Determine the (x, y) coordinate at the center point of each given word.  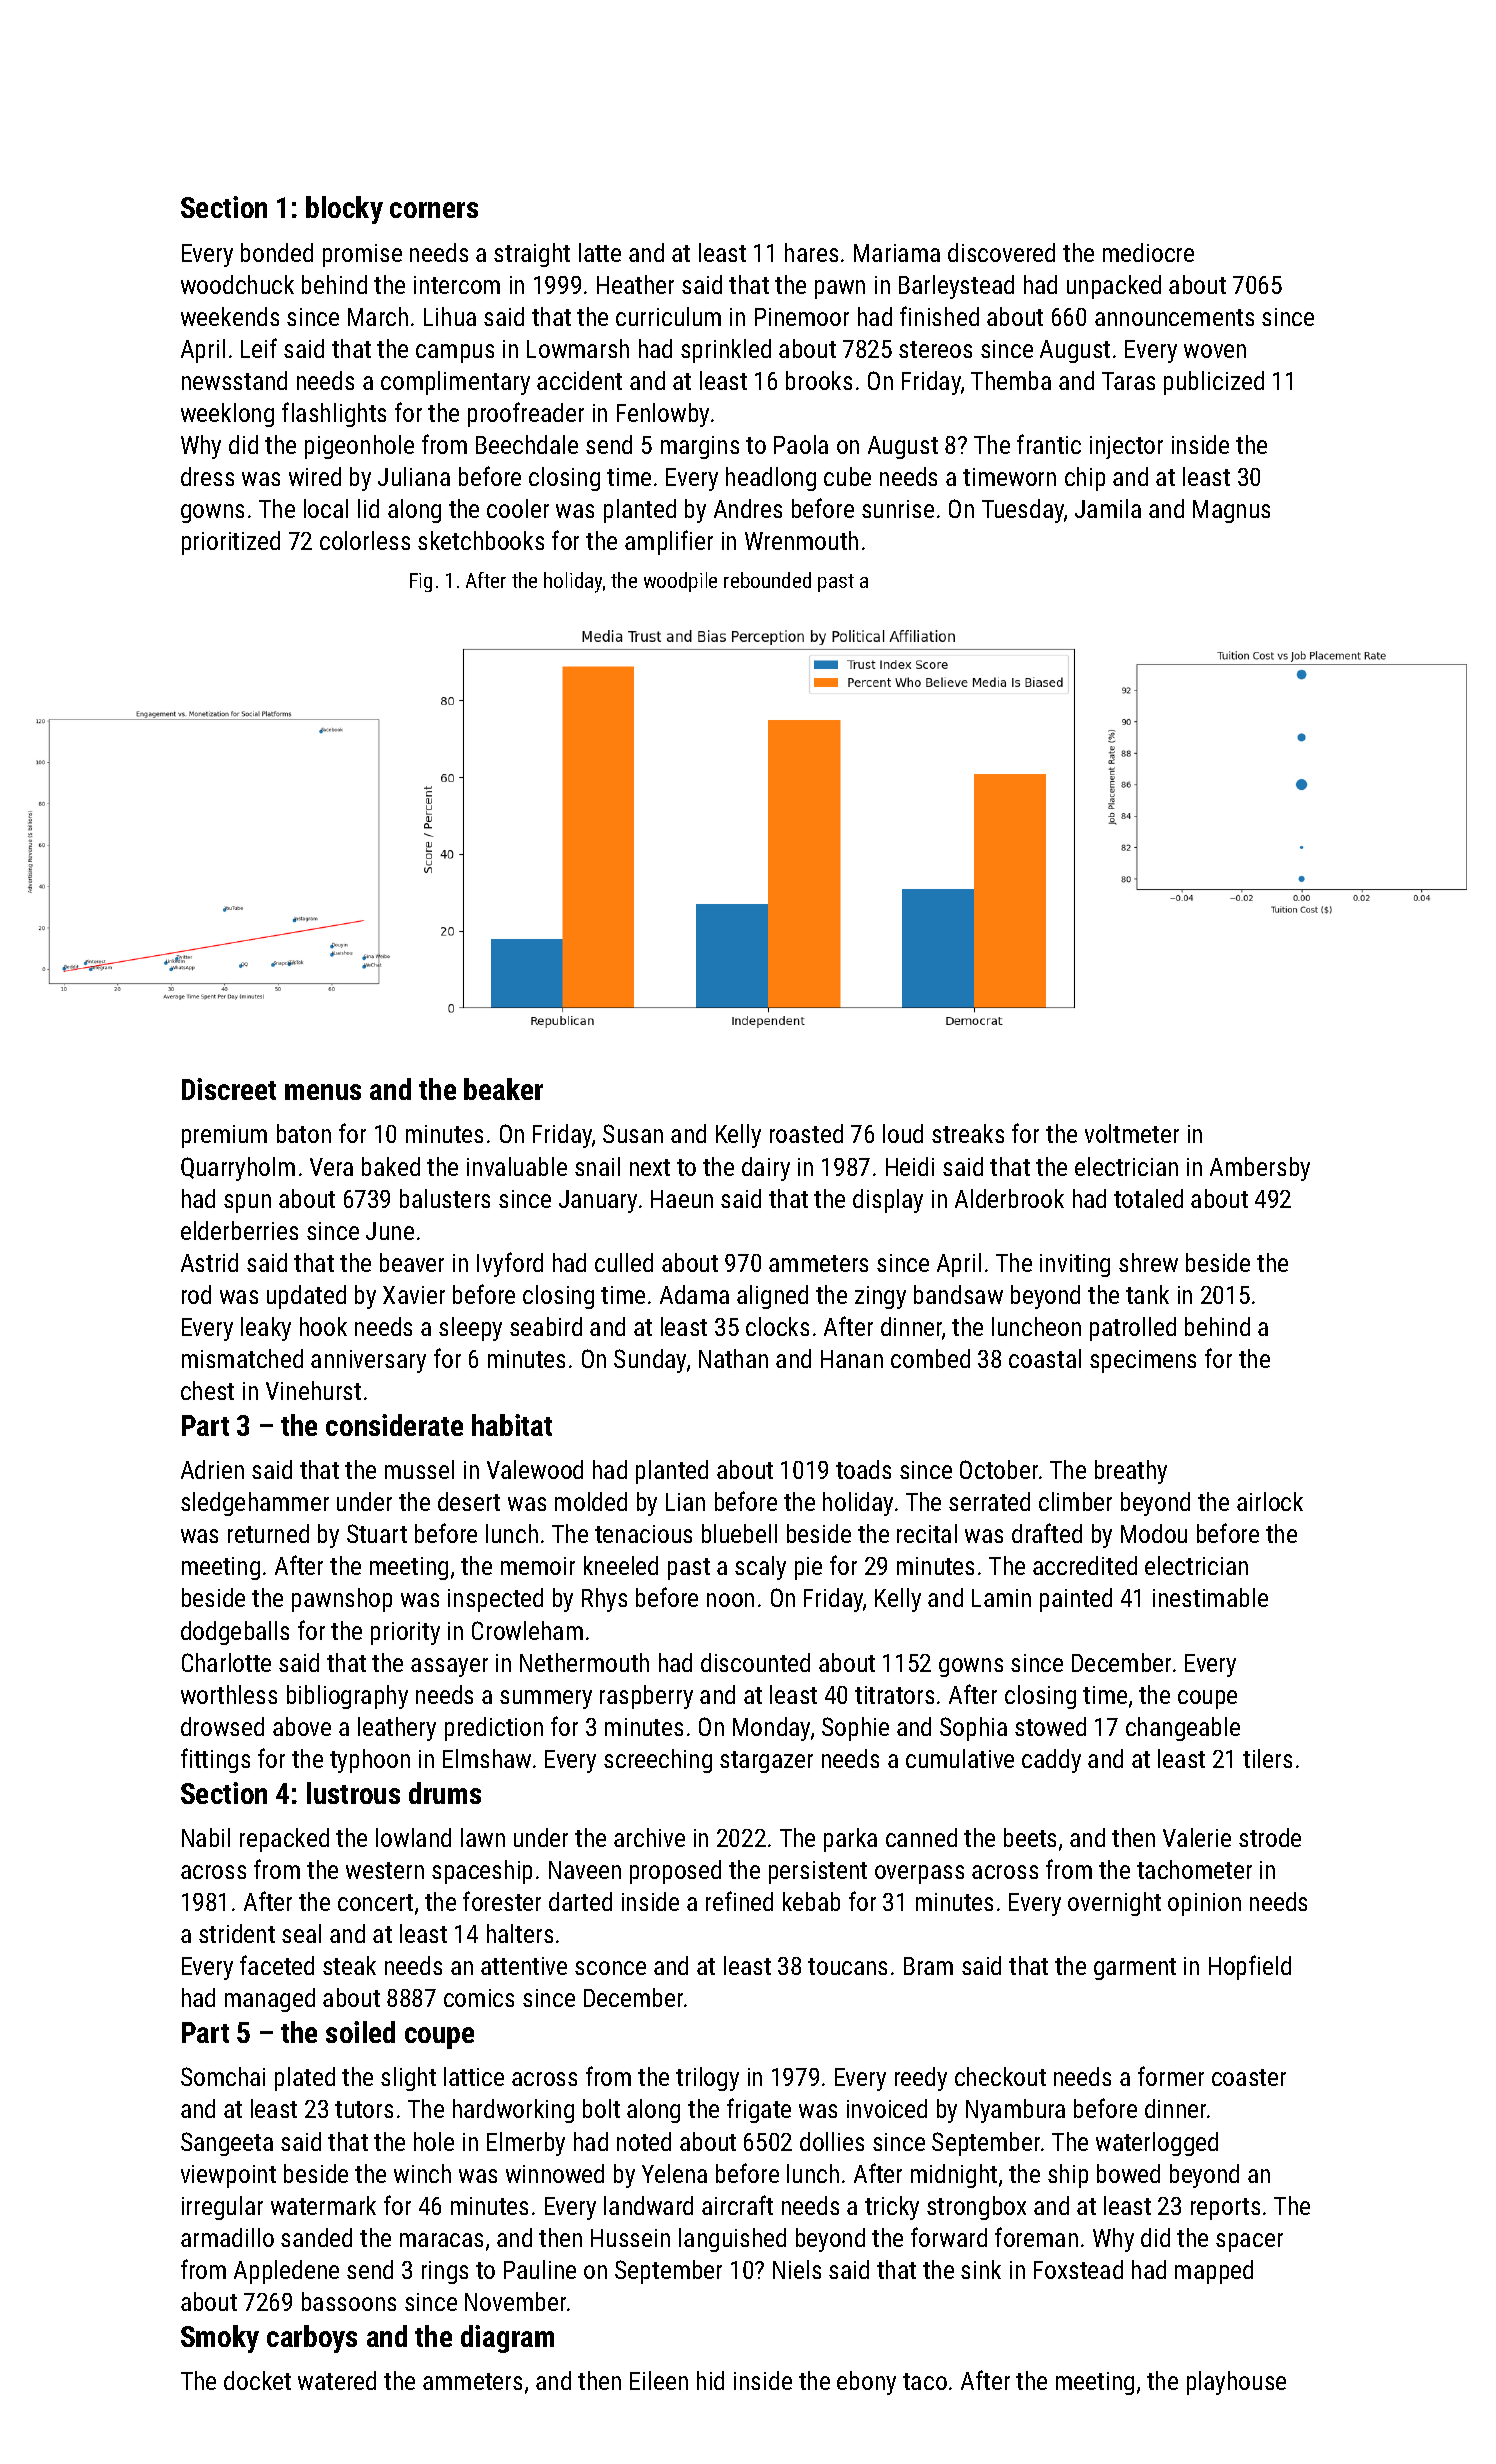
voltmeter (1132, 1133)
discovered (1001, 252)
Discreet (229, 1089)
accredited (1085, 1565)
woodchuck (237, 284)
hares (811, 252)
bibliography (347, 1697)
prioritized (231, 543)
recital (927, 1533)
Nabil (206, 1837)
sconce (610, 1968)
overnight (1114, 1904)
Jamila (1108, 508)
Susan (633, 1133)
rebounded (767, 580)
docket (257, 2380)
